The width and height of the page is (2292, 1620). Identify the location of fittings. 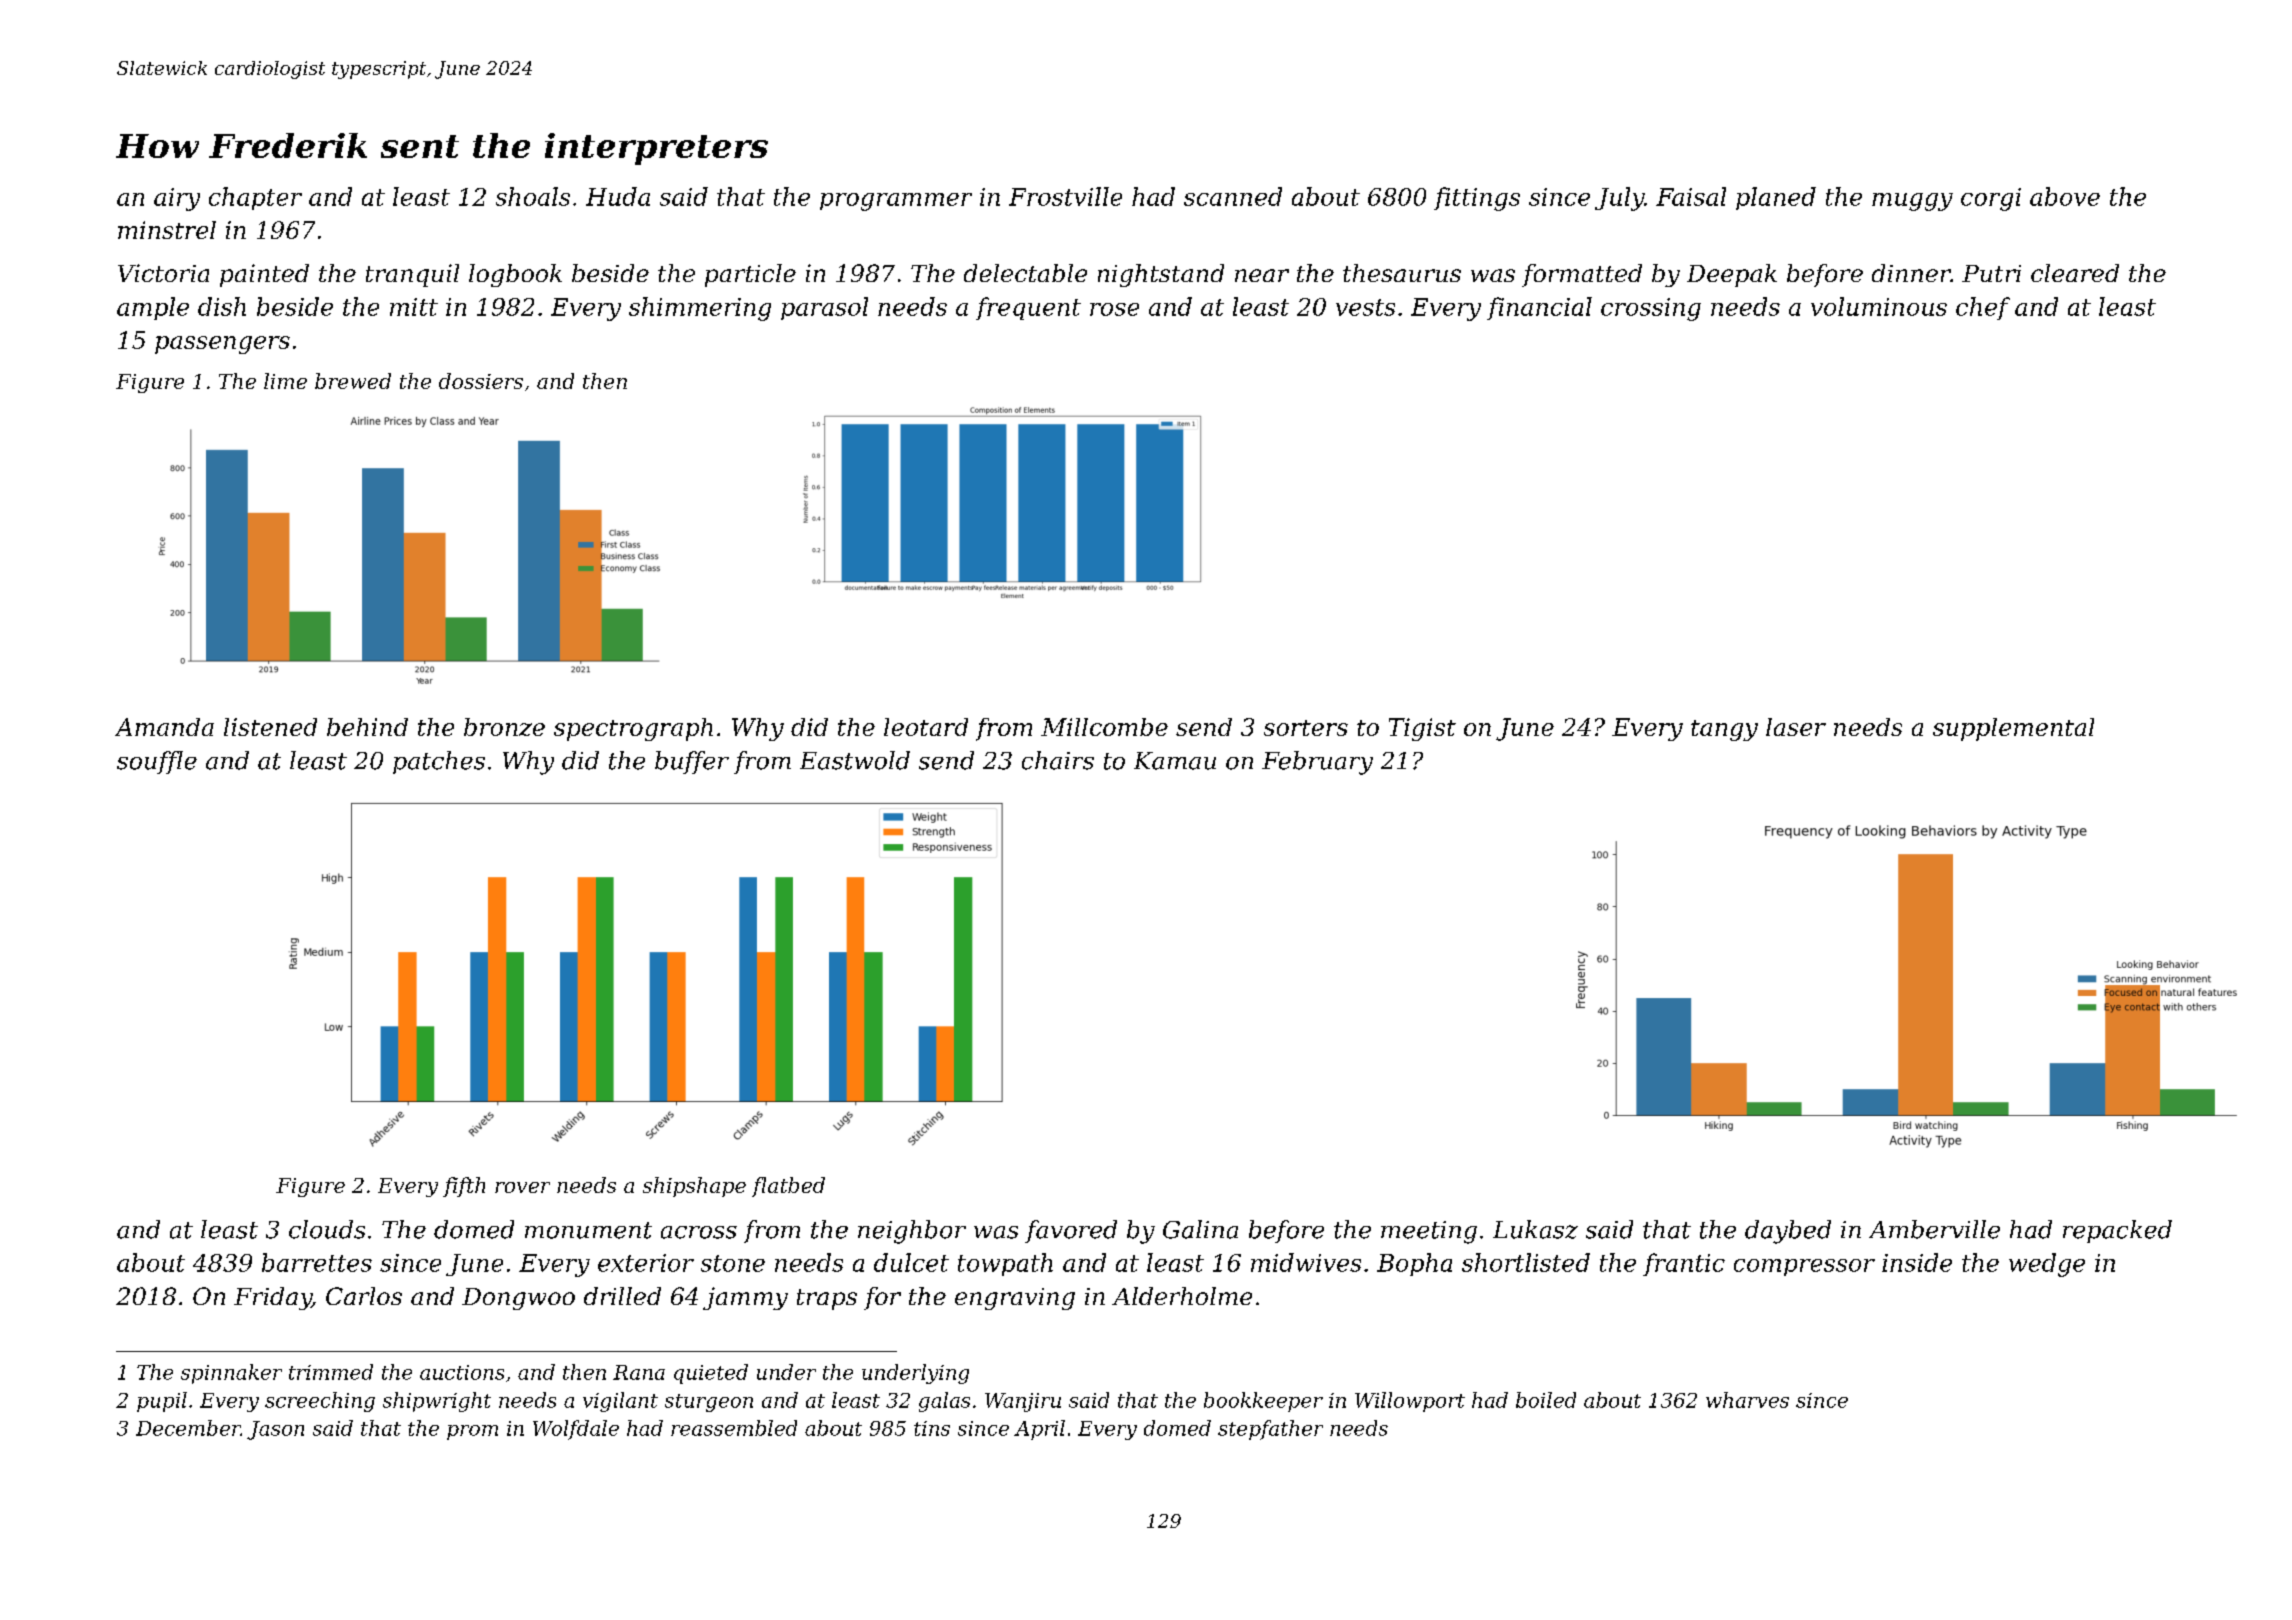
(1477, 199).
